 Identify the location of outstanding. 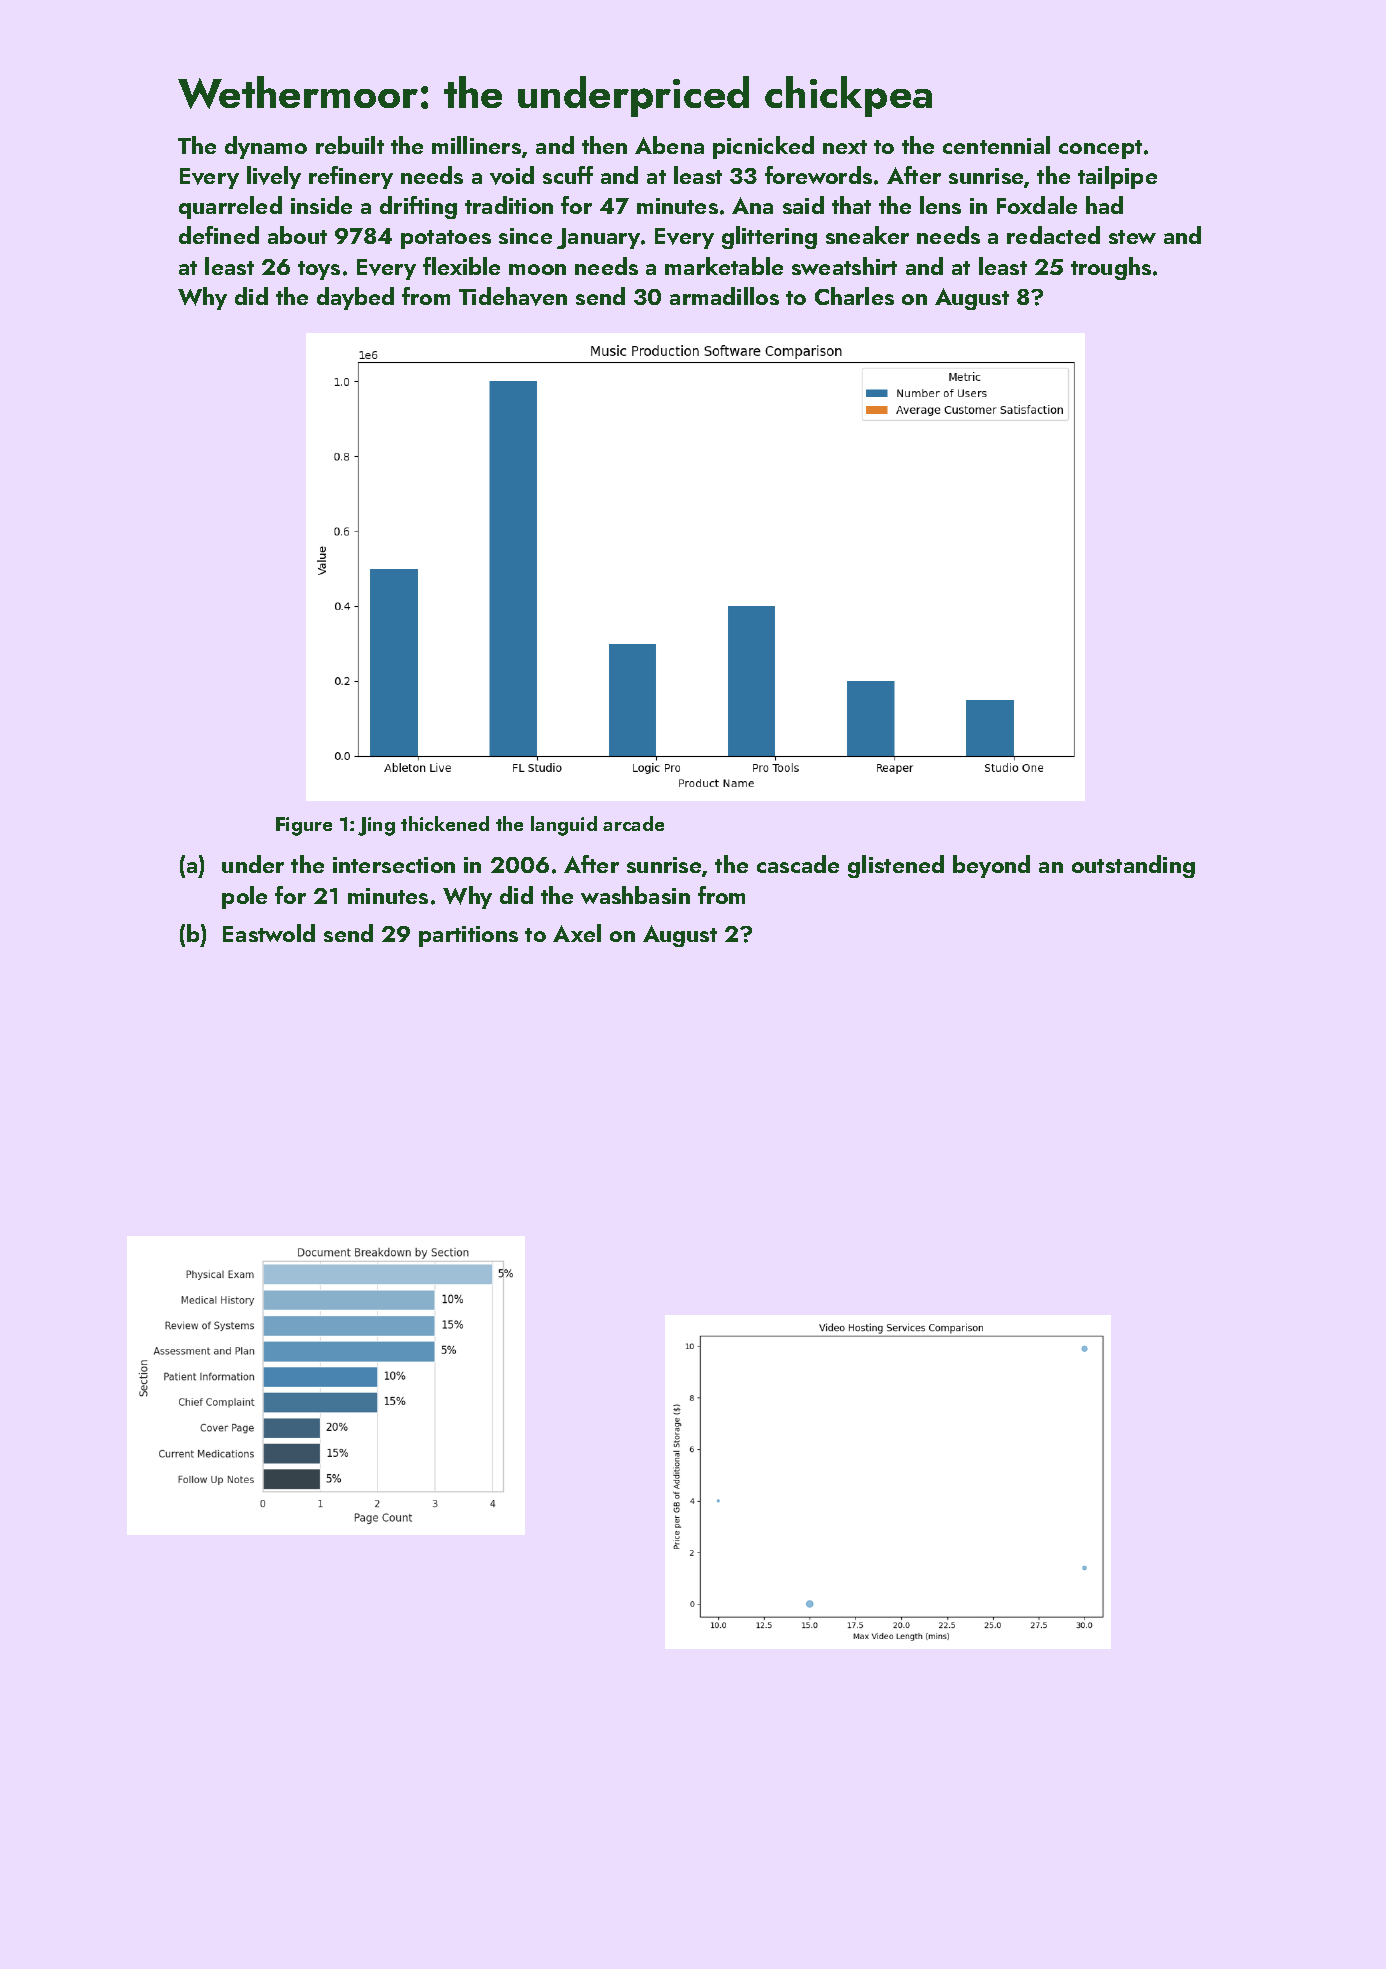
(1133, 866).
